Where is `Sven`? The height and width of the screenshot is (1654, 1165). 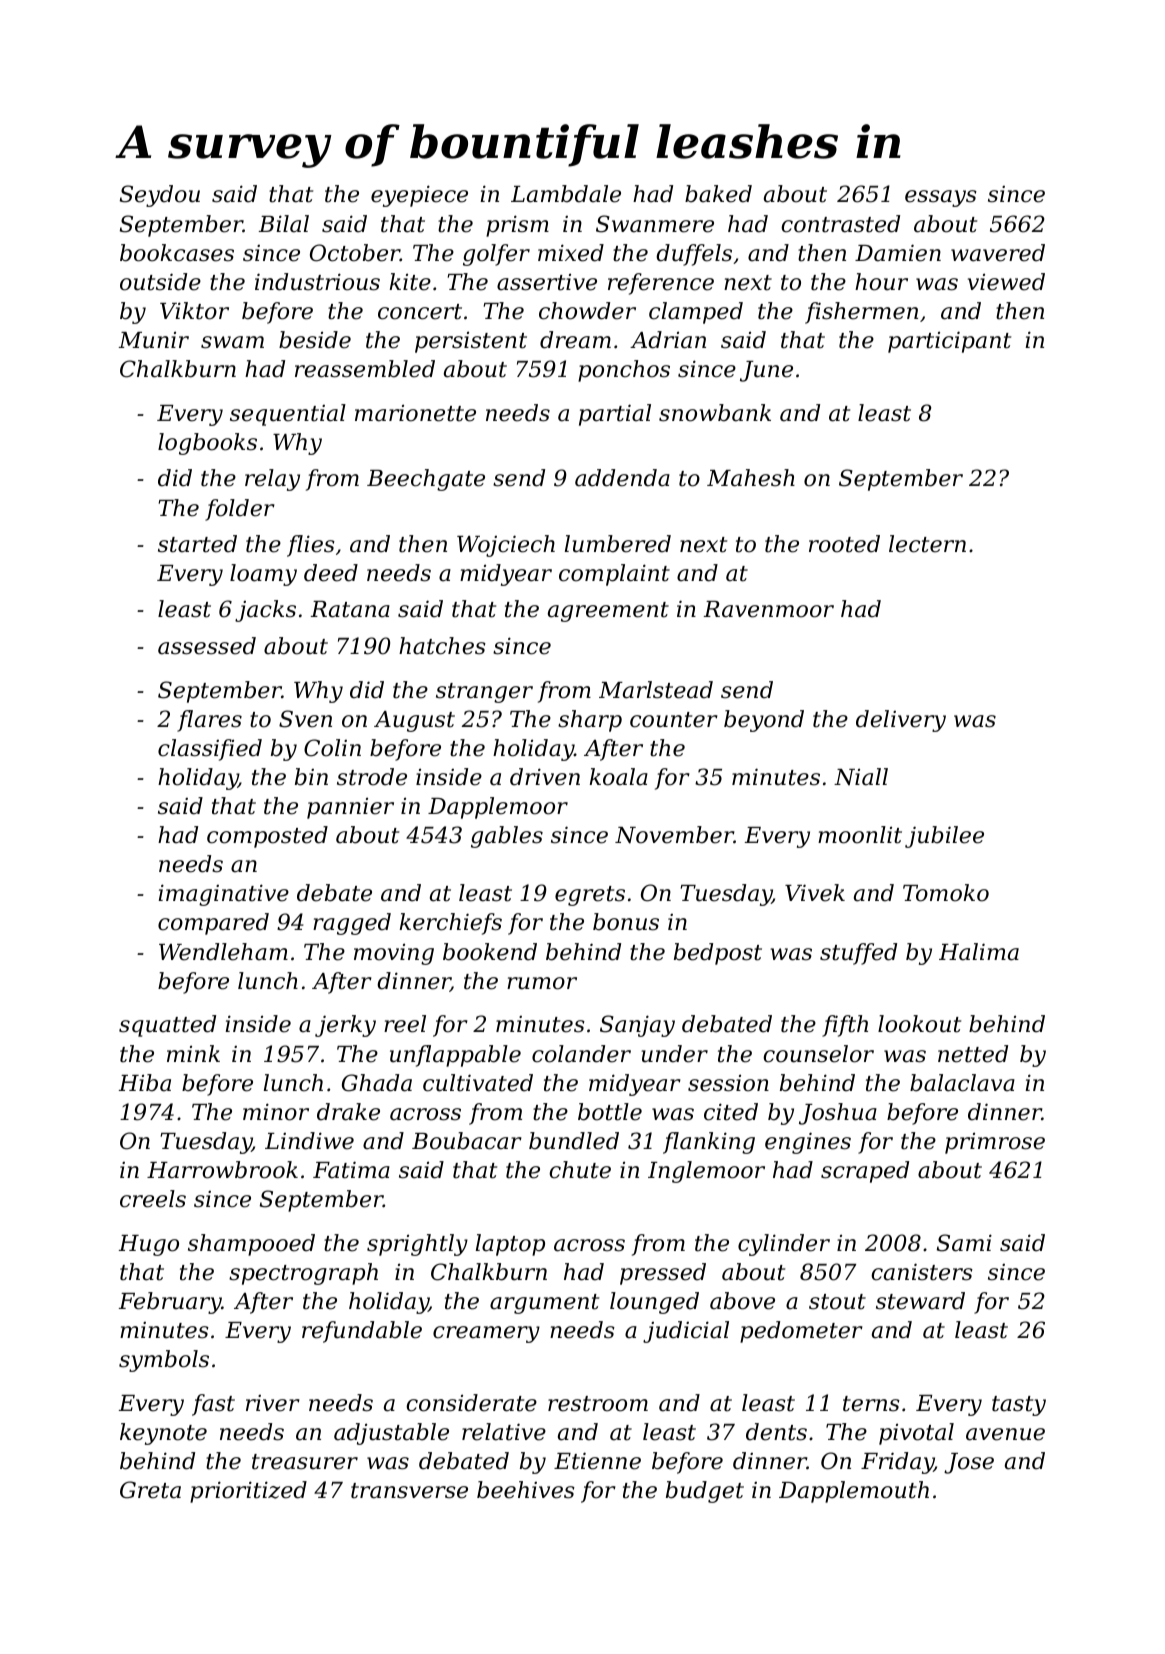 Sven is located at coordinates (305, 719).
